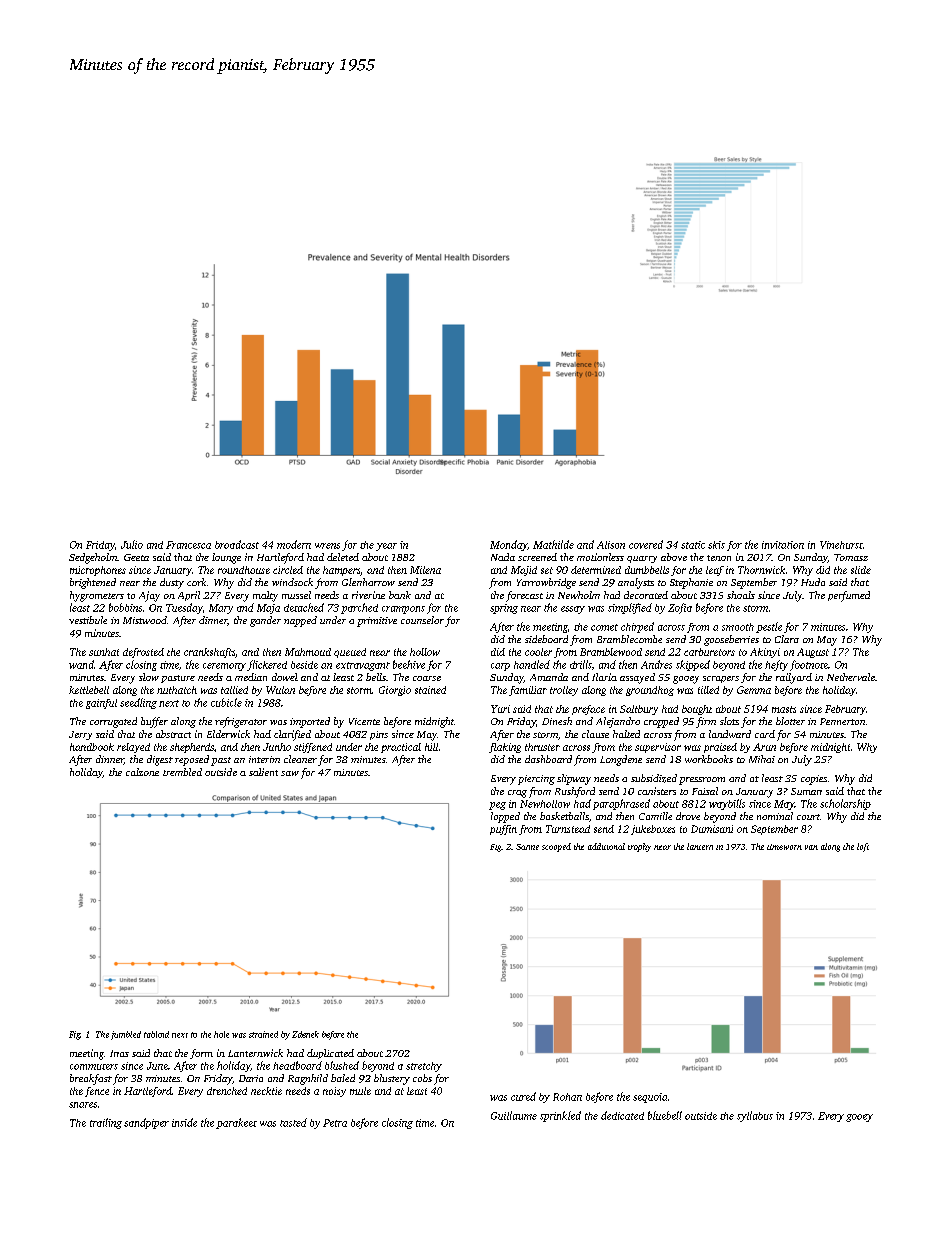 The height and width of the image is (1233, 952). Describe the element at coordinates (401, 748) in the image. I see `practical` at that location.
